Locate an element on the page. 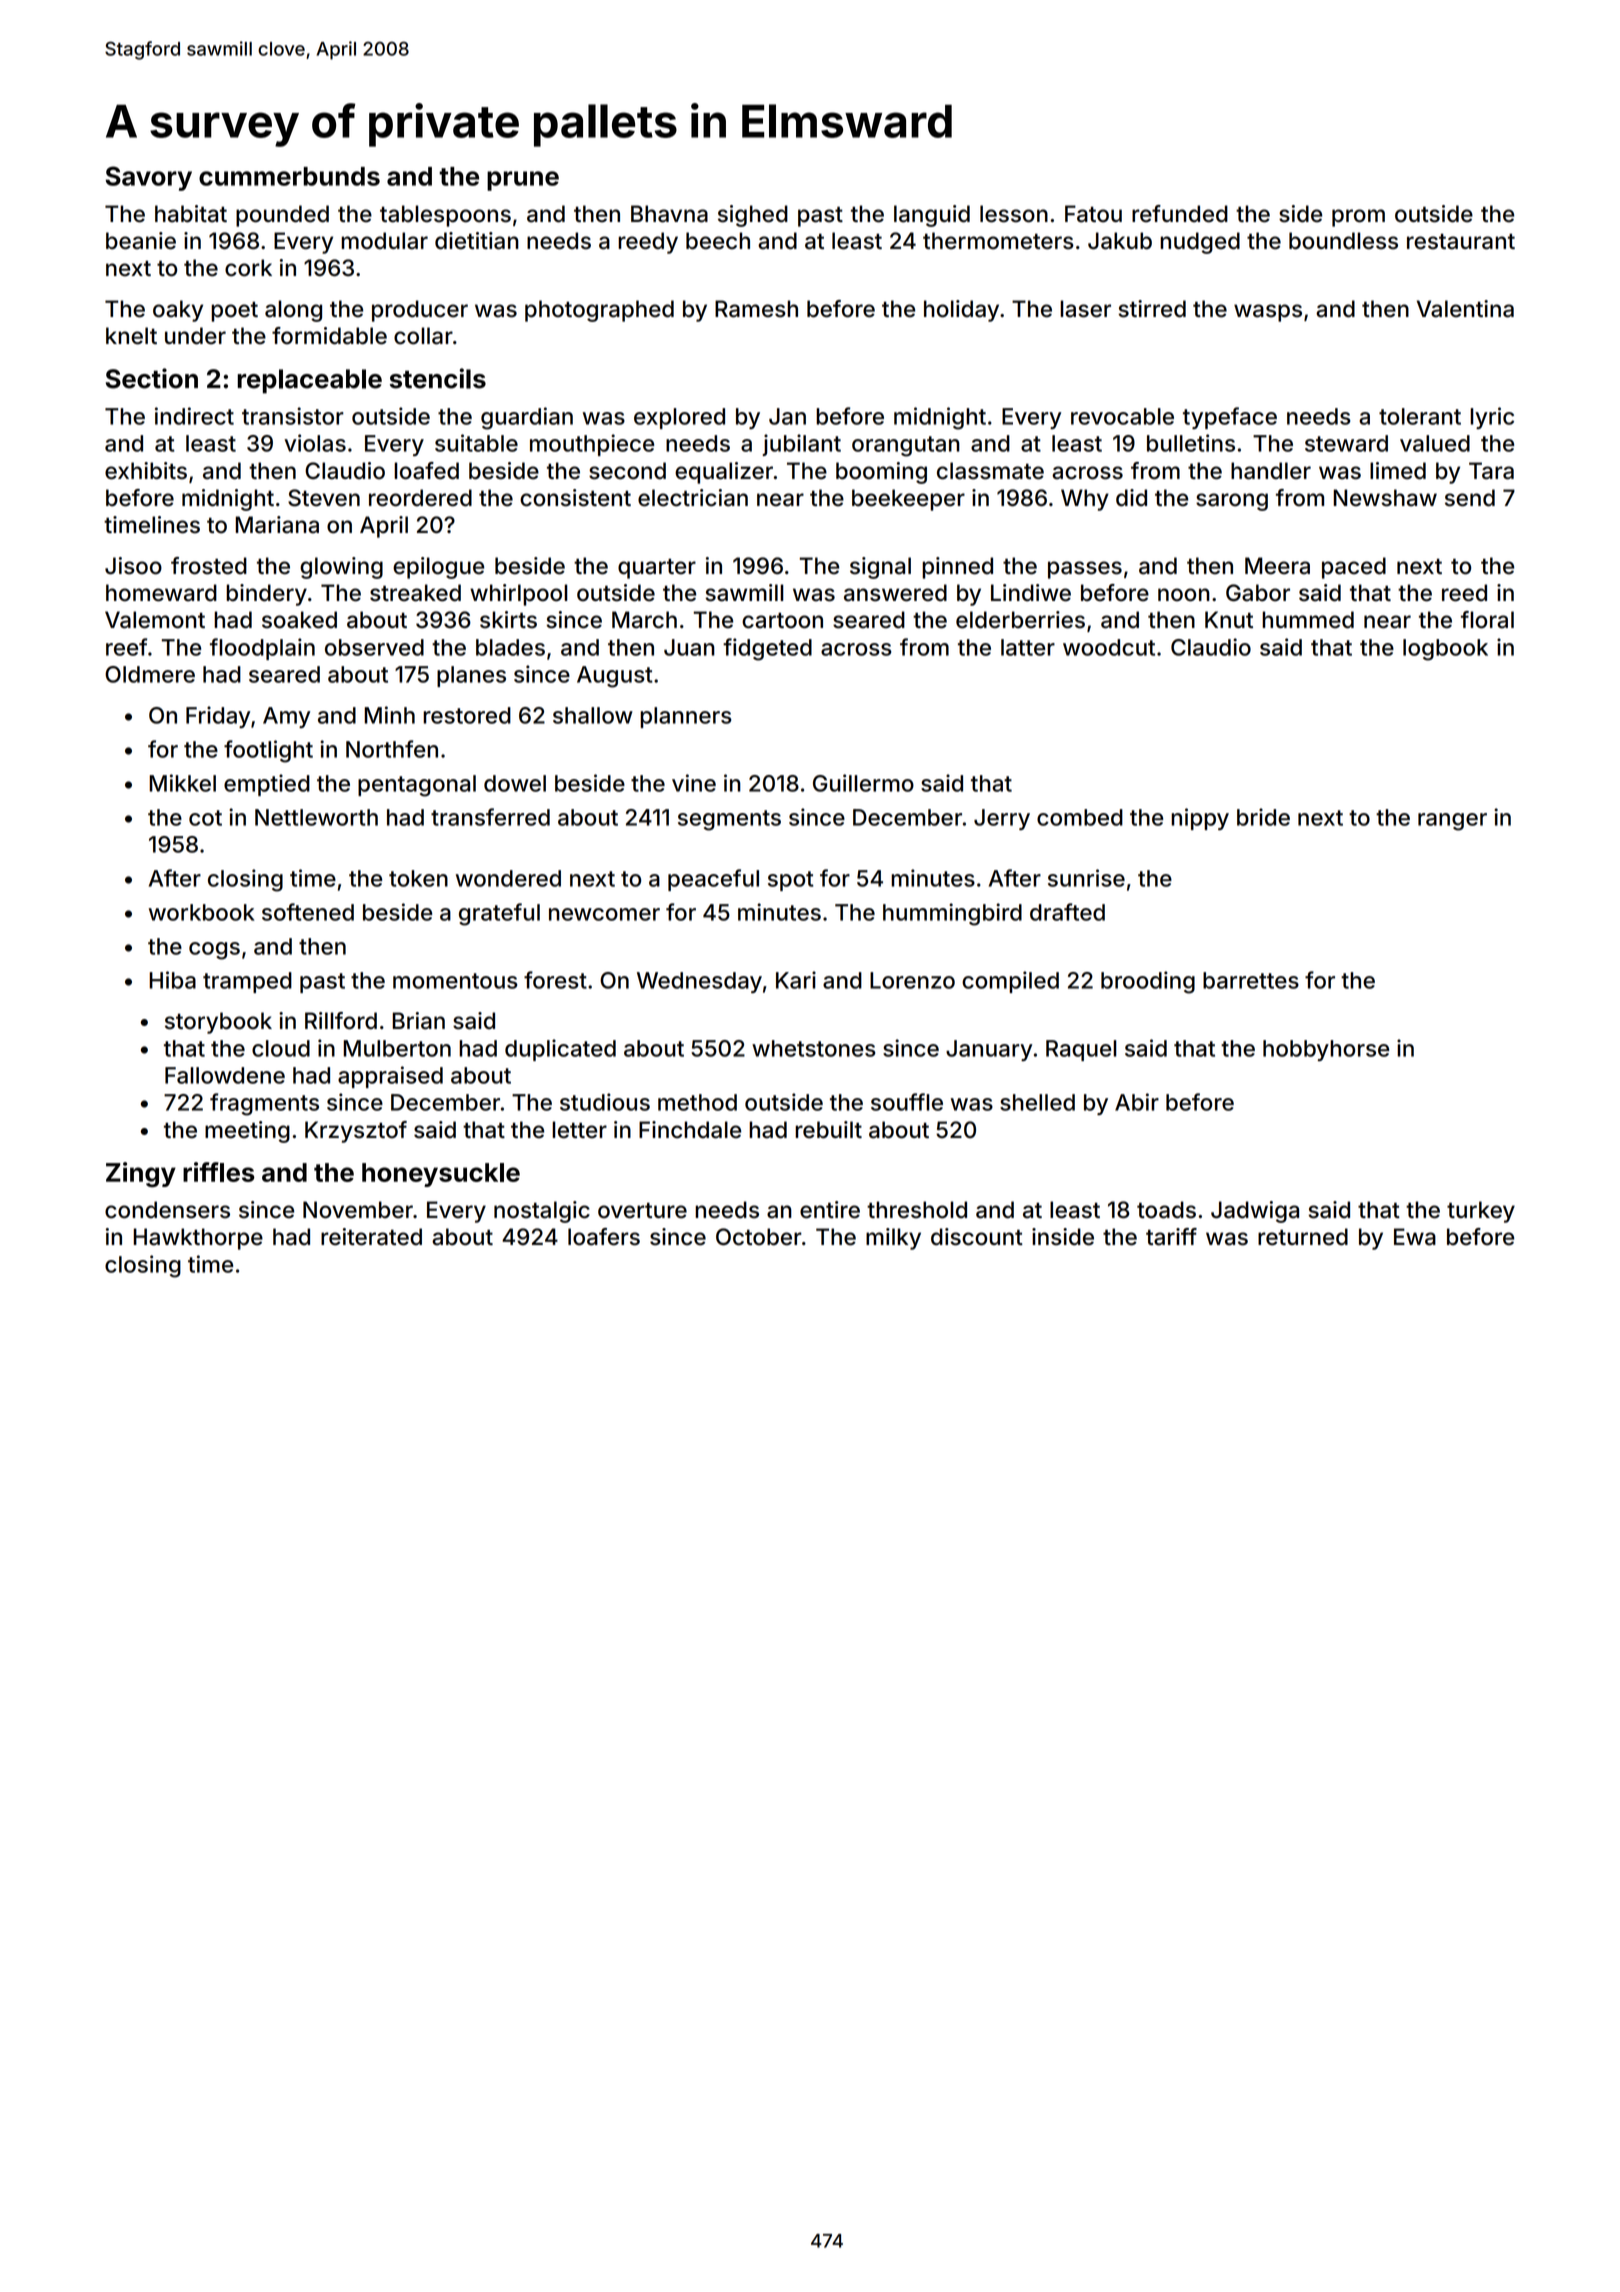  poet is located at coordinates (234, 312).
